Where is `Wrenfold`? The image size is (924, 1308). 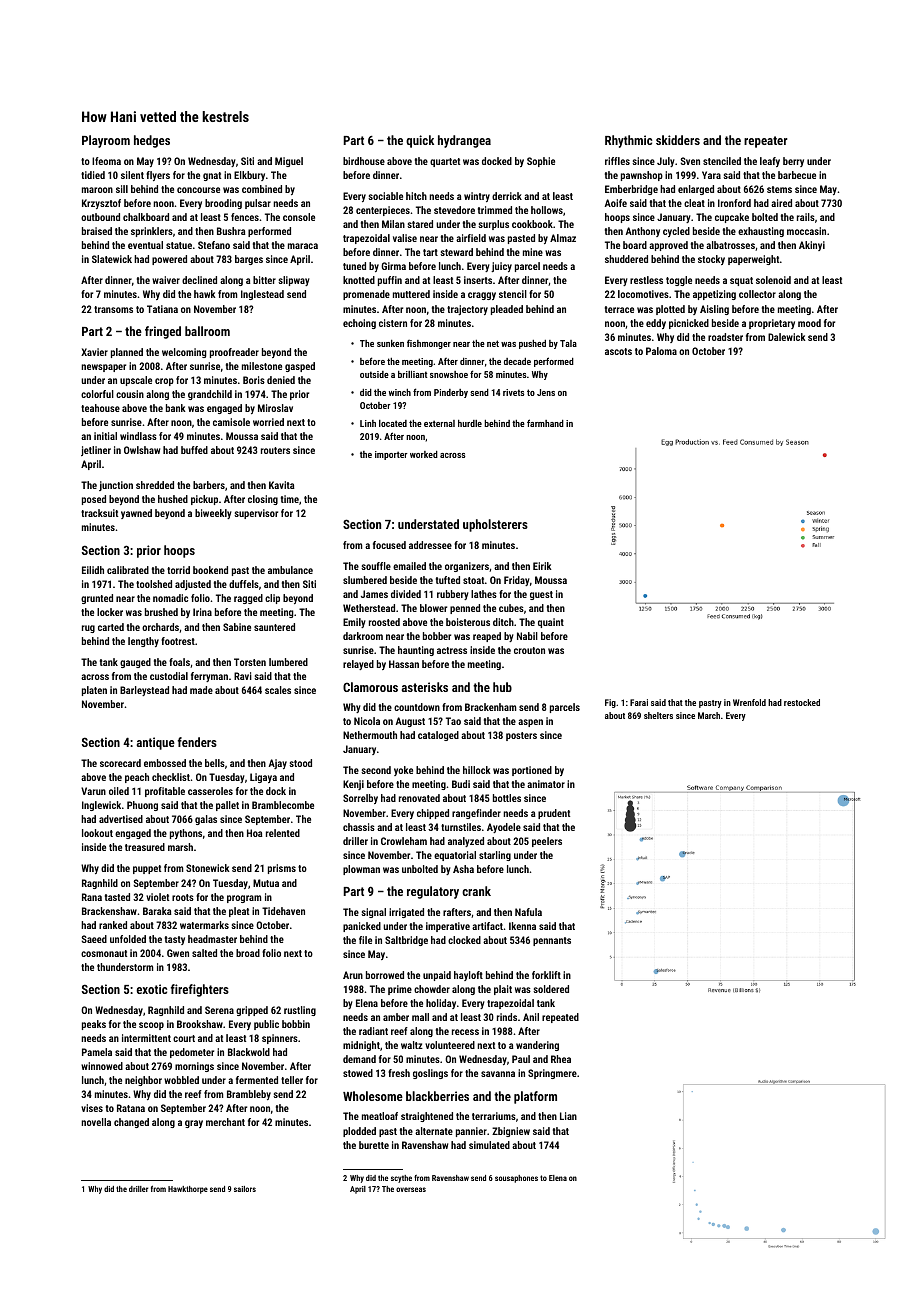
Wrenfold is located at coordinates (749, 702).
